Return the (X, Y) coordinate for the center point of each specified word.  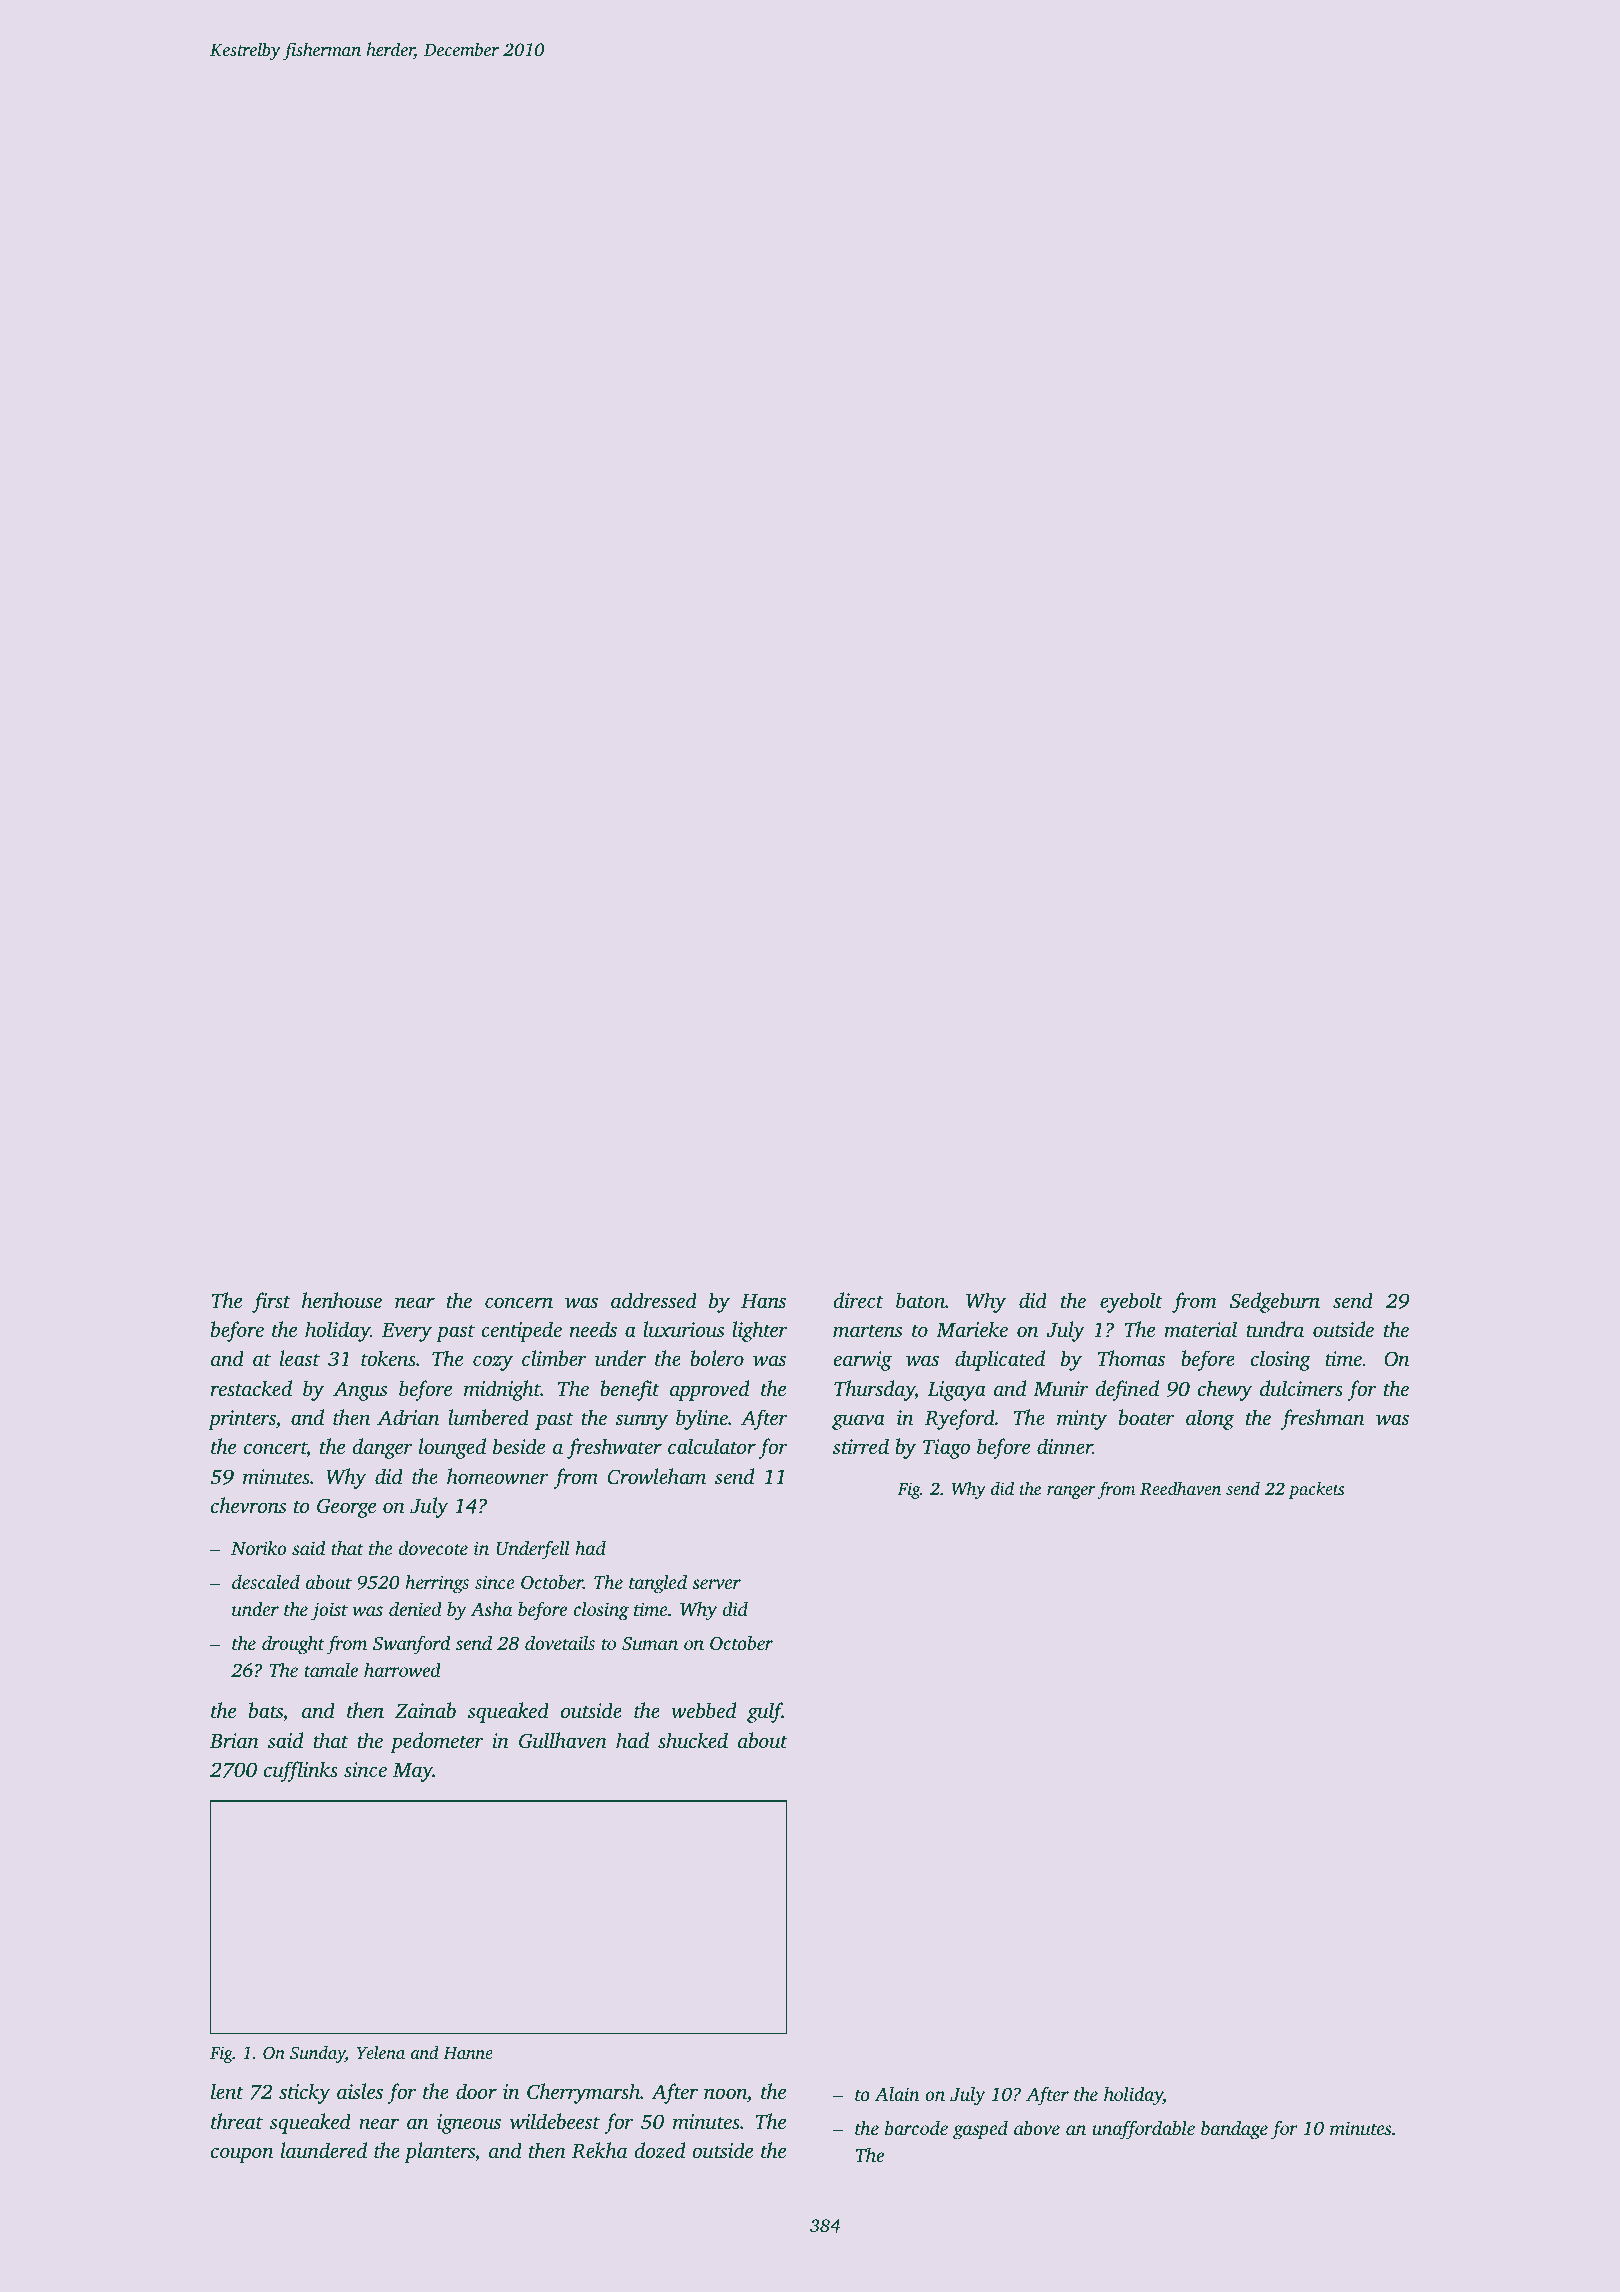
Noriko (258, 1547)
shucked (693, 1740)
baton (920, 1300)
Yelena (381, 2052)
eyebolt (1131, 1302)
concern (519, 1302)
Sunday (317, 2054)
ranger (1071, 1492)
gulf (764, 1712)
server (716, 1584)
